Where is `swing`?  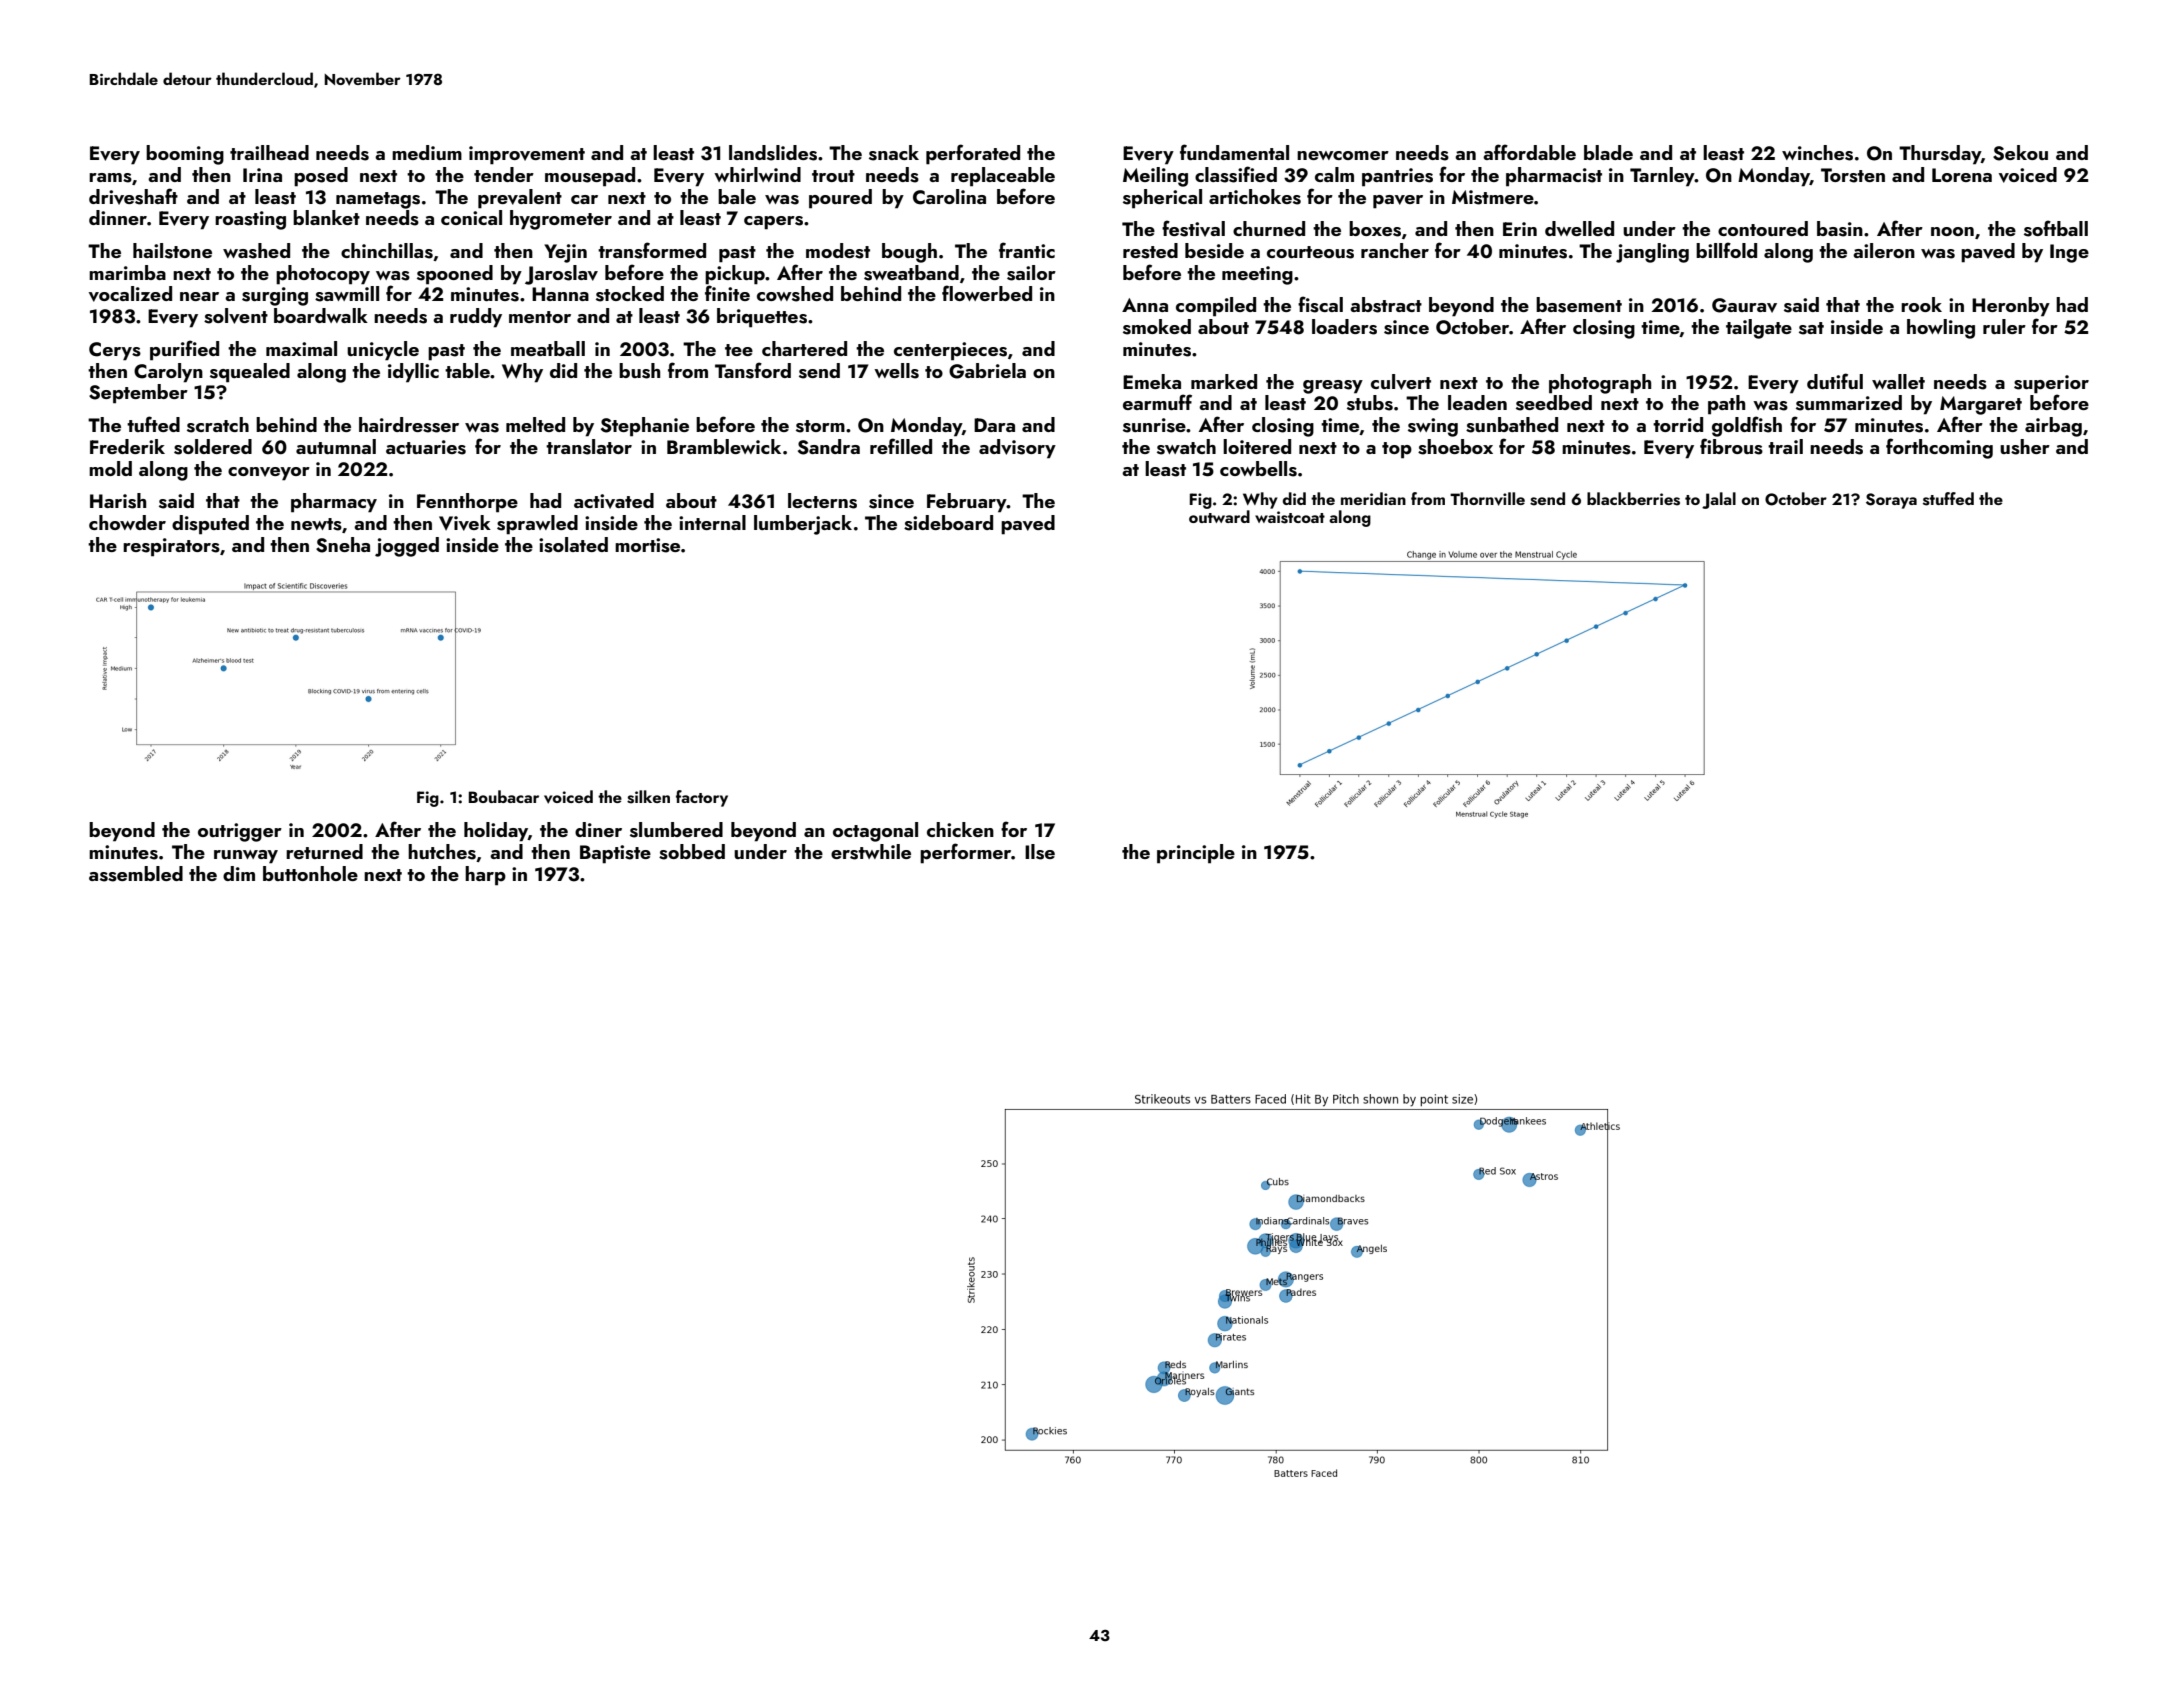 swing is located at coordinates (1433, 427).
